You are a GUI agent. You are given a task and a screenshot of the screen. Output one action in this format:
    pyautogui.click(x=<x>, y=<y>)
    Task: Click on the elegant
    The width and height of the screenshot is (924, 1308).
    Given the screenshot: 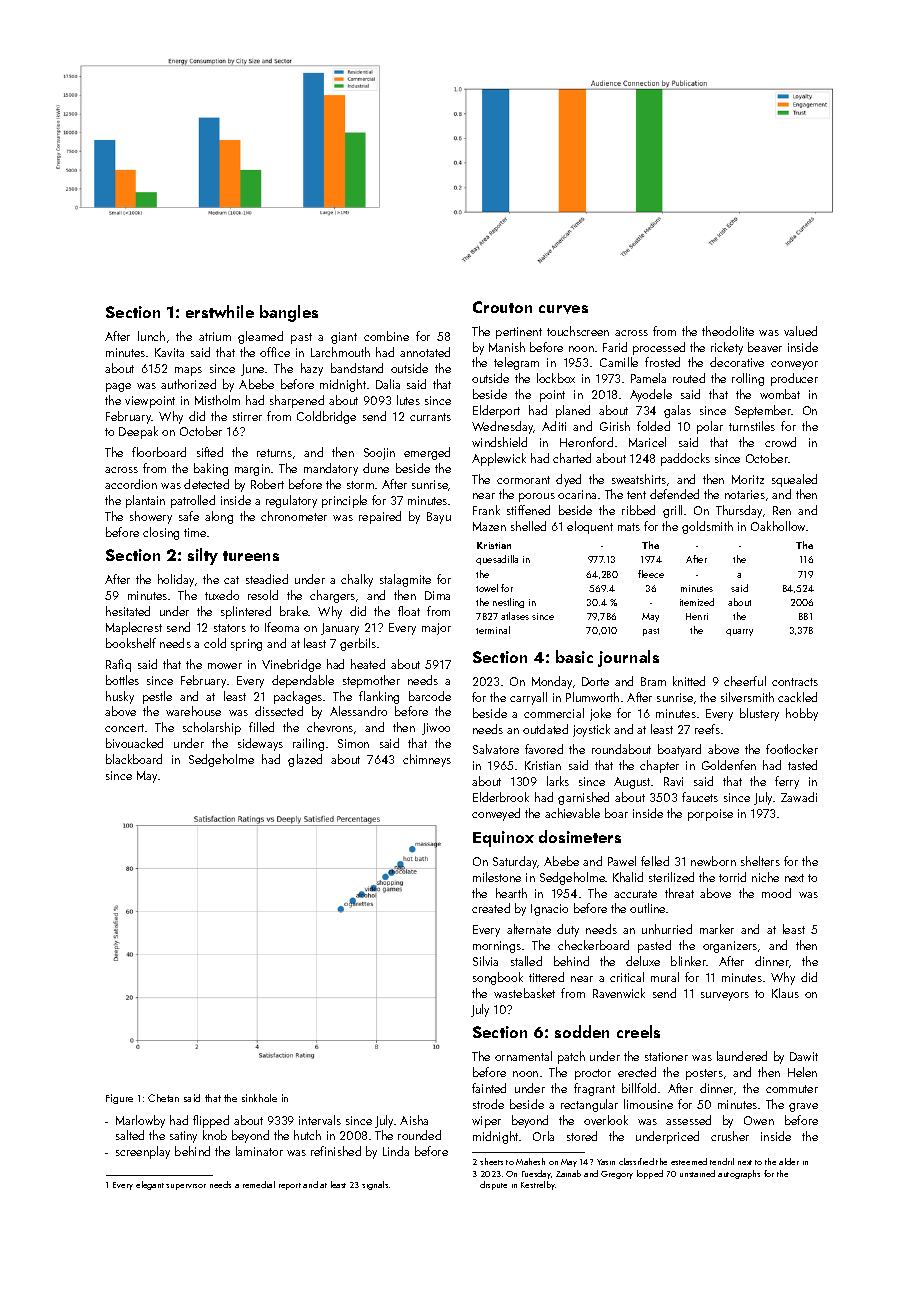 What is the action you would take?
    pyautogui.click(x=150, y=1185)
